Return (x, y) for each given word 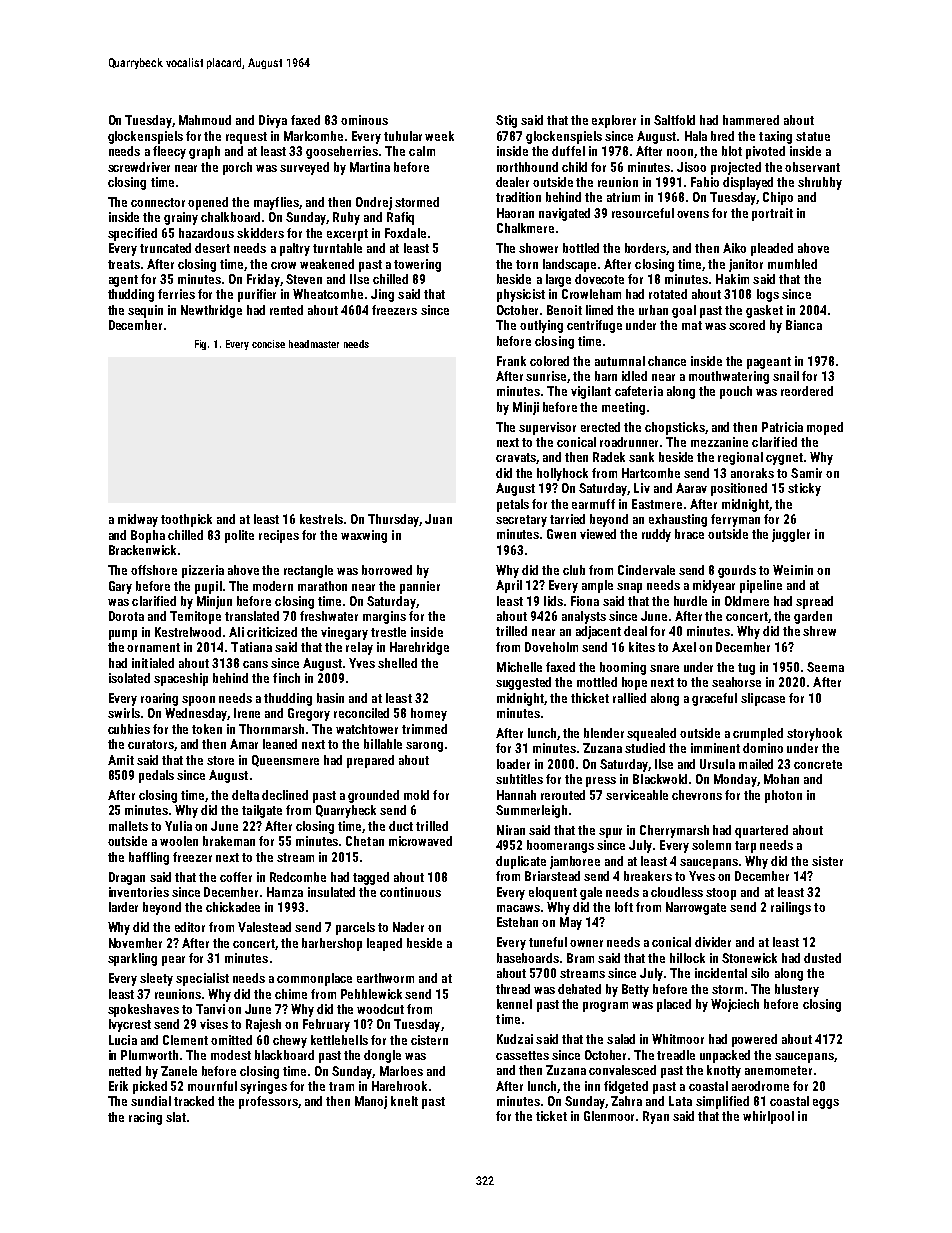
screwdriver (139, 167)
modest (231, 1055)
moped (825, 428)
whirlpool (768, 1117)
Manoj (371, 1102)
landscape (569, 265)
